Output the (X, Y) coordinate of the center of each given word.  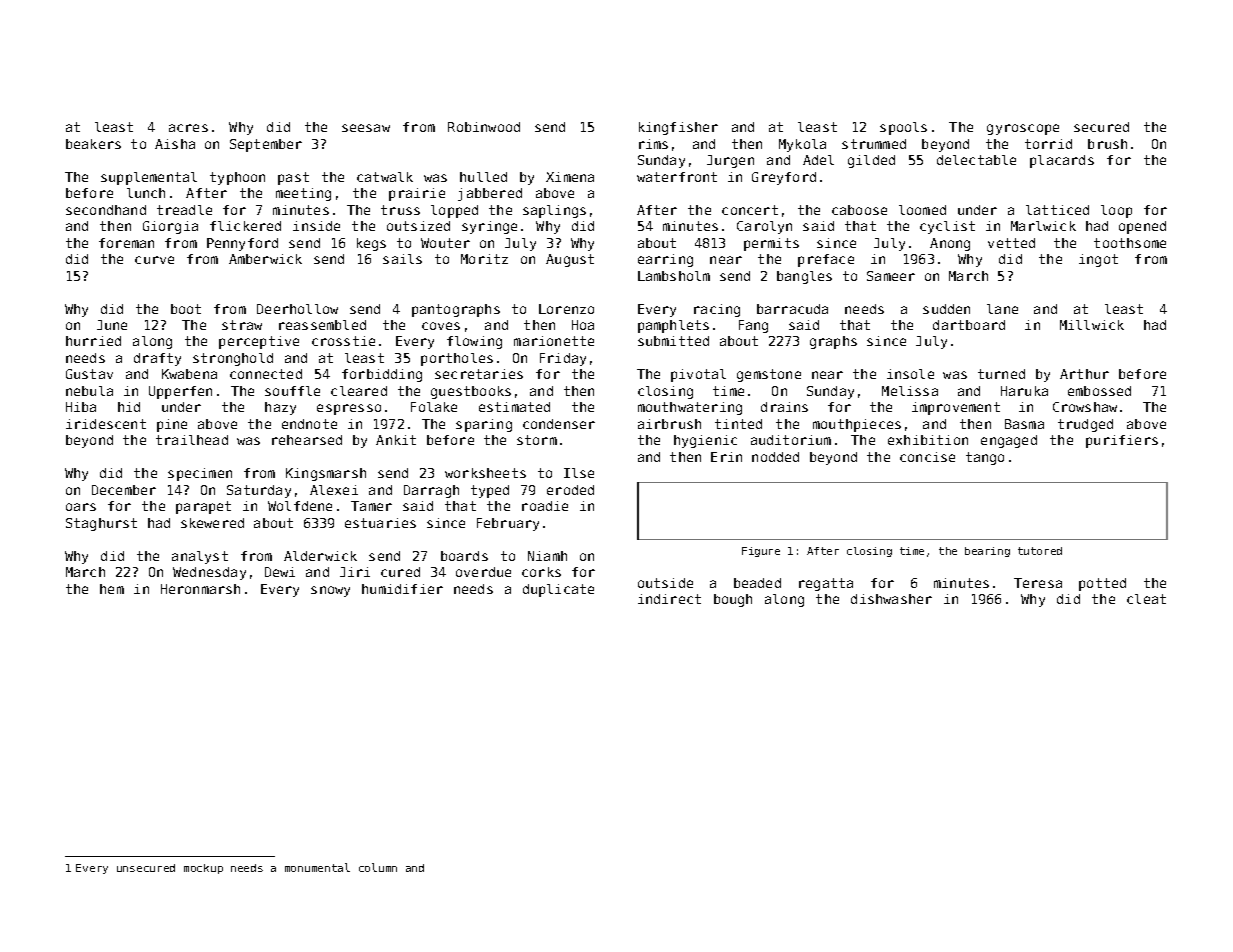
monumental (317, 867)
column (378, 867)
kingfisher (678, 128)
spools (903, 128)
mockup (203, 869)
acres (188, 128)
